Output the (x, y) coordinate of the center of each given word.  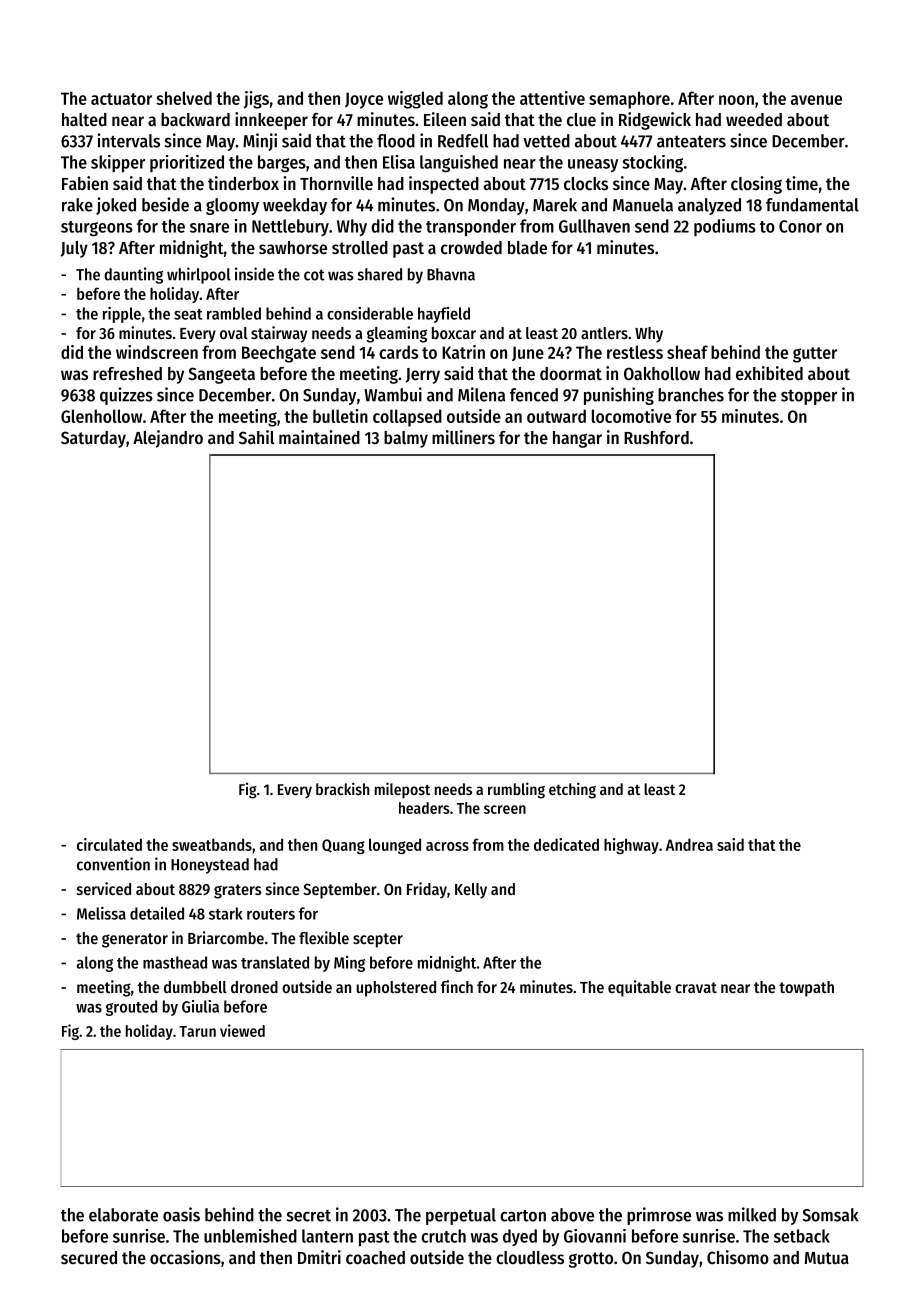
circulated (109, 844)
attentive (552, 98)
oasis (181, 1214)
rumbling (516, 790)
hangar (577, 439)
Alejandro (168, 439)
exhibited (769, 373)
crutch (443, 1236)
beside (165, 204)
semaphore (629, 100)
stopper (809, 397)
